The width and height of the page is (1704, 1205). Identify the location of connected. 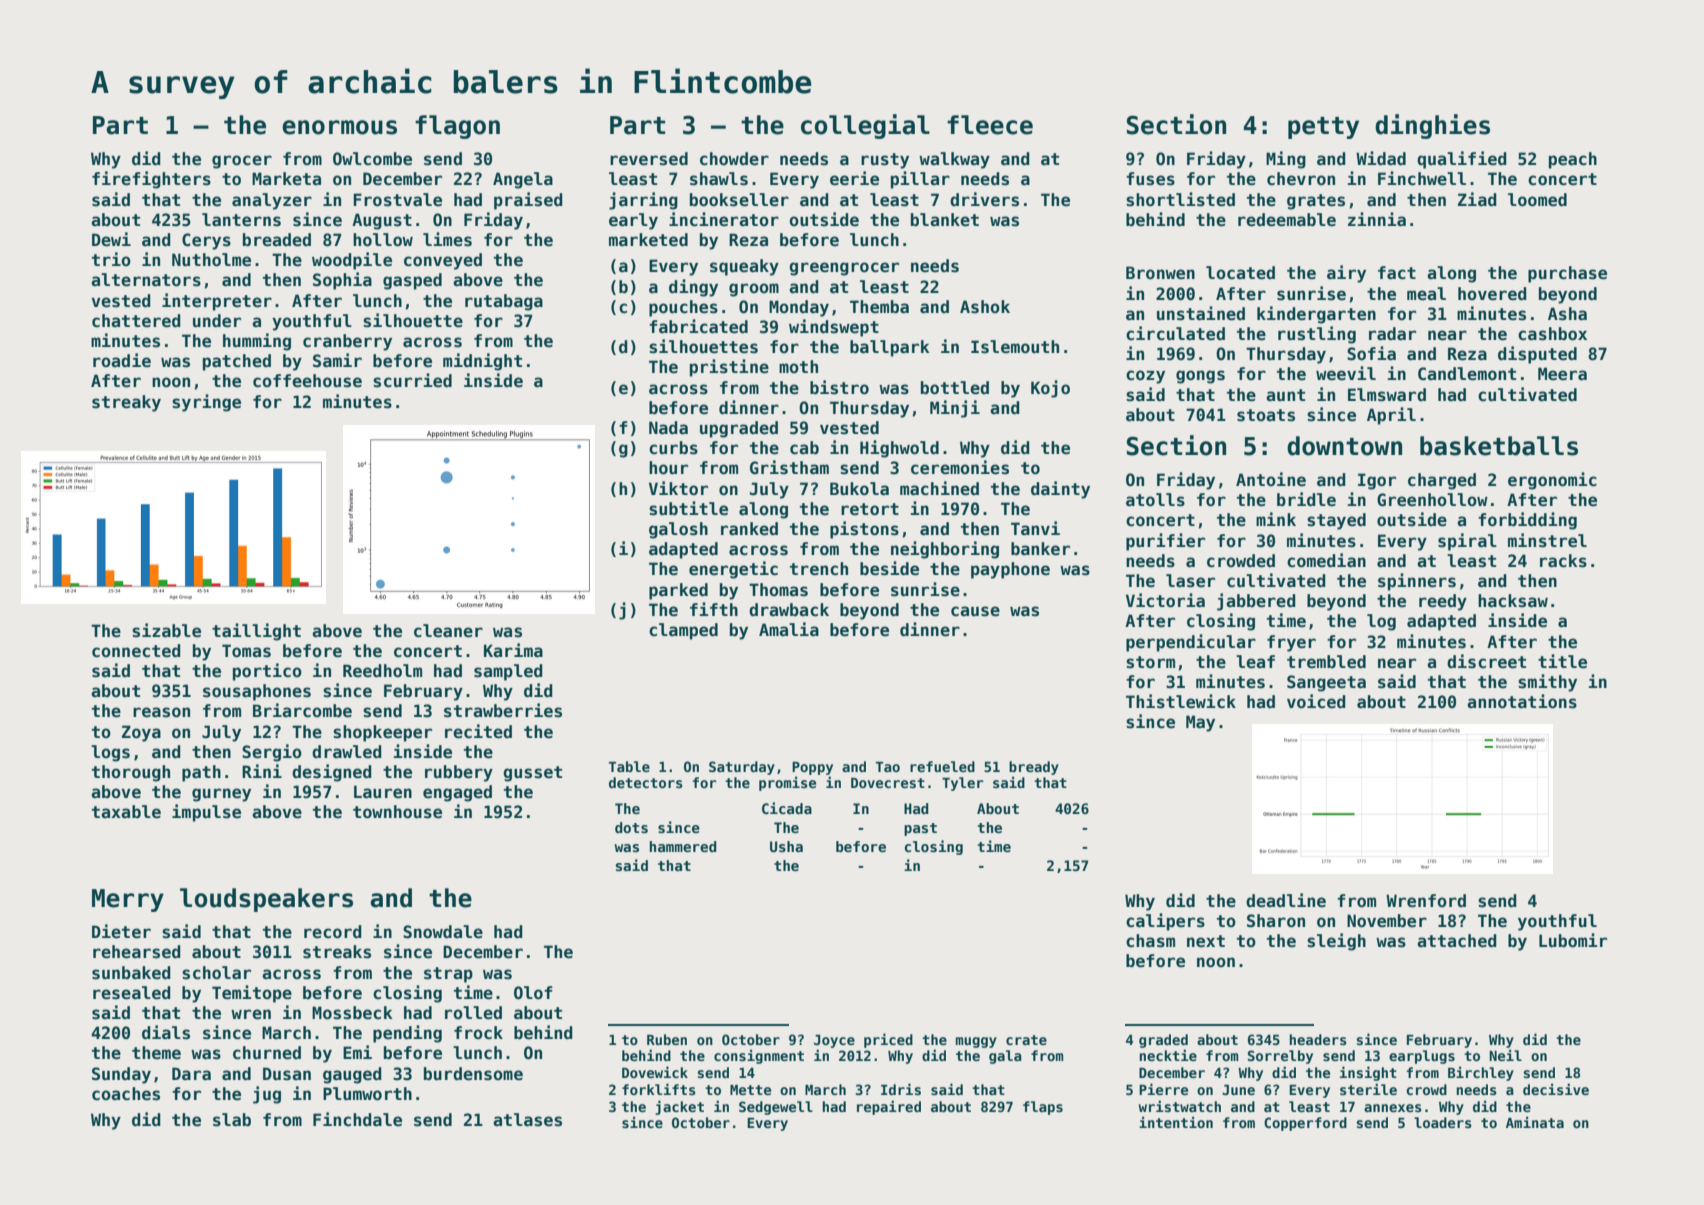
(136, 651).
